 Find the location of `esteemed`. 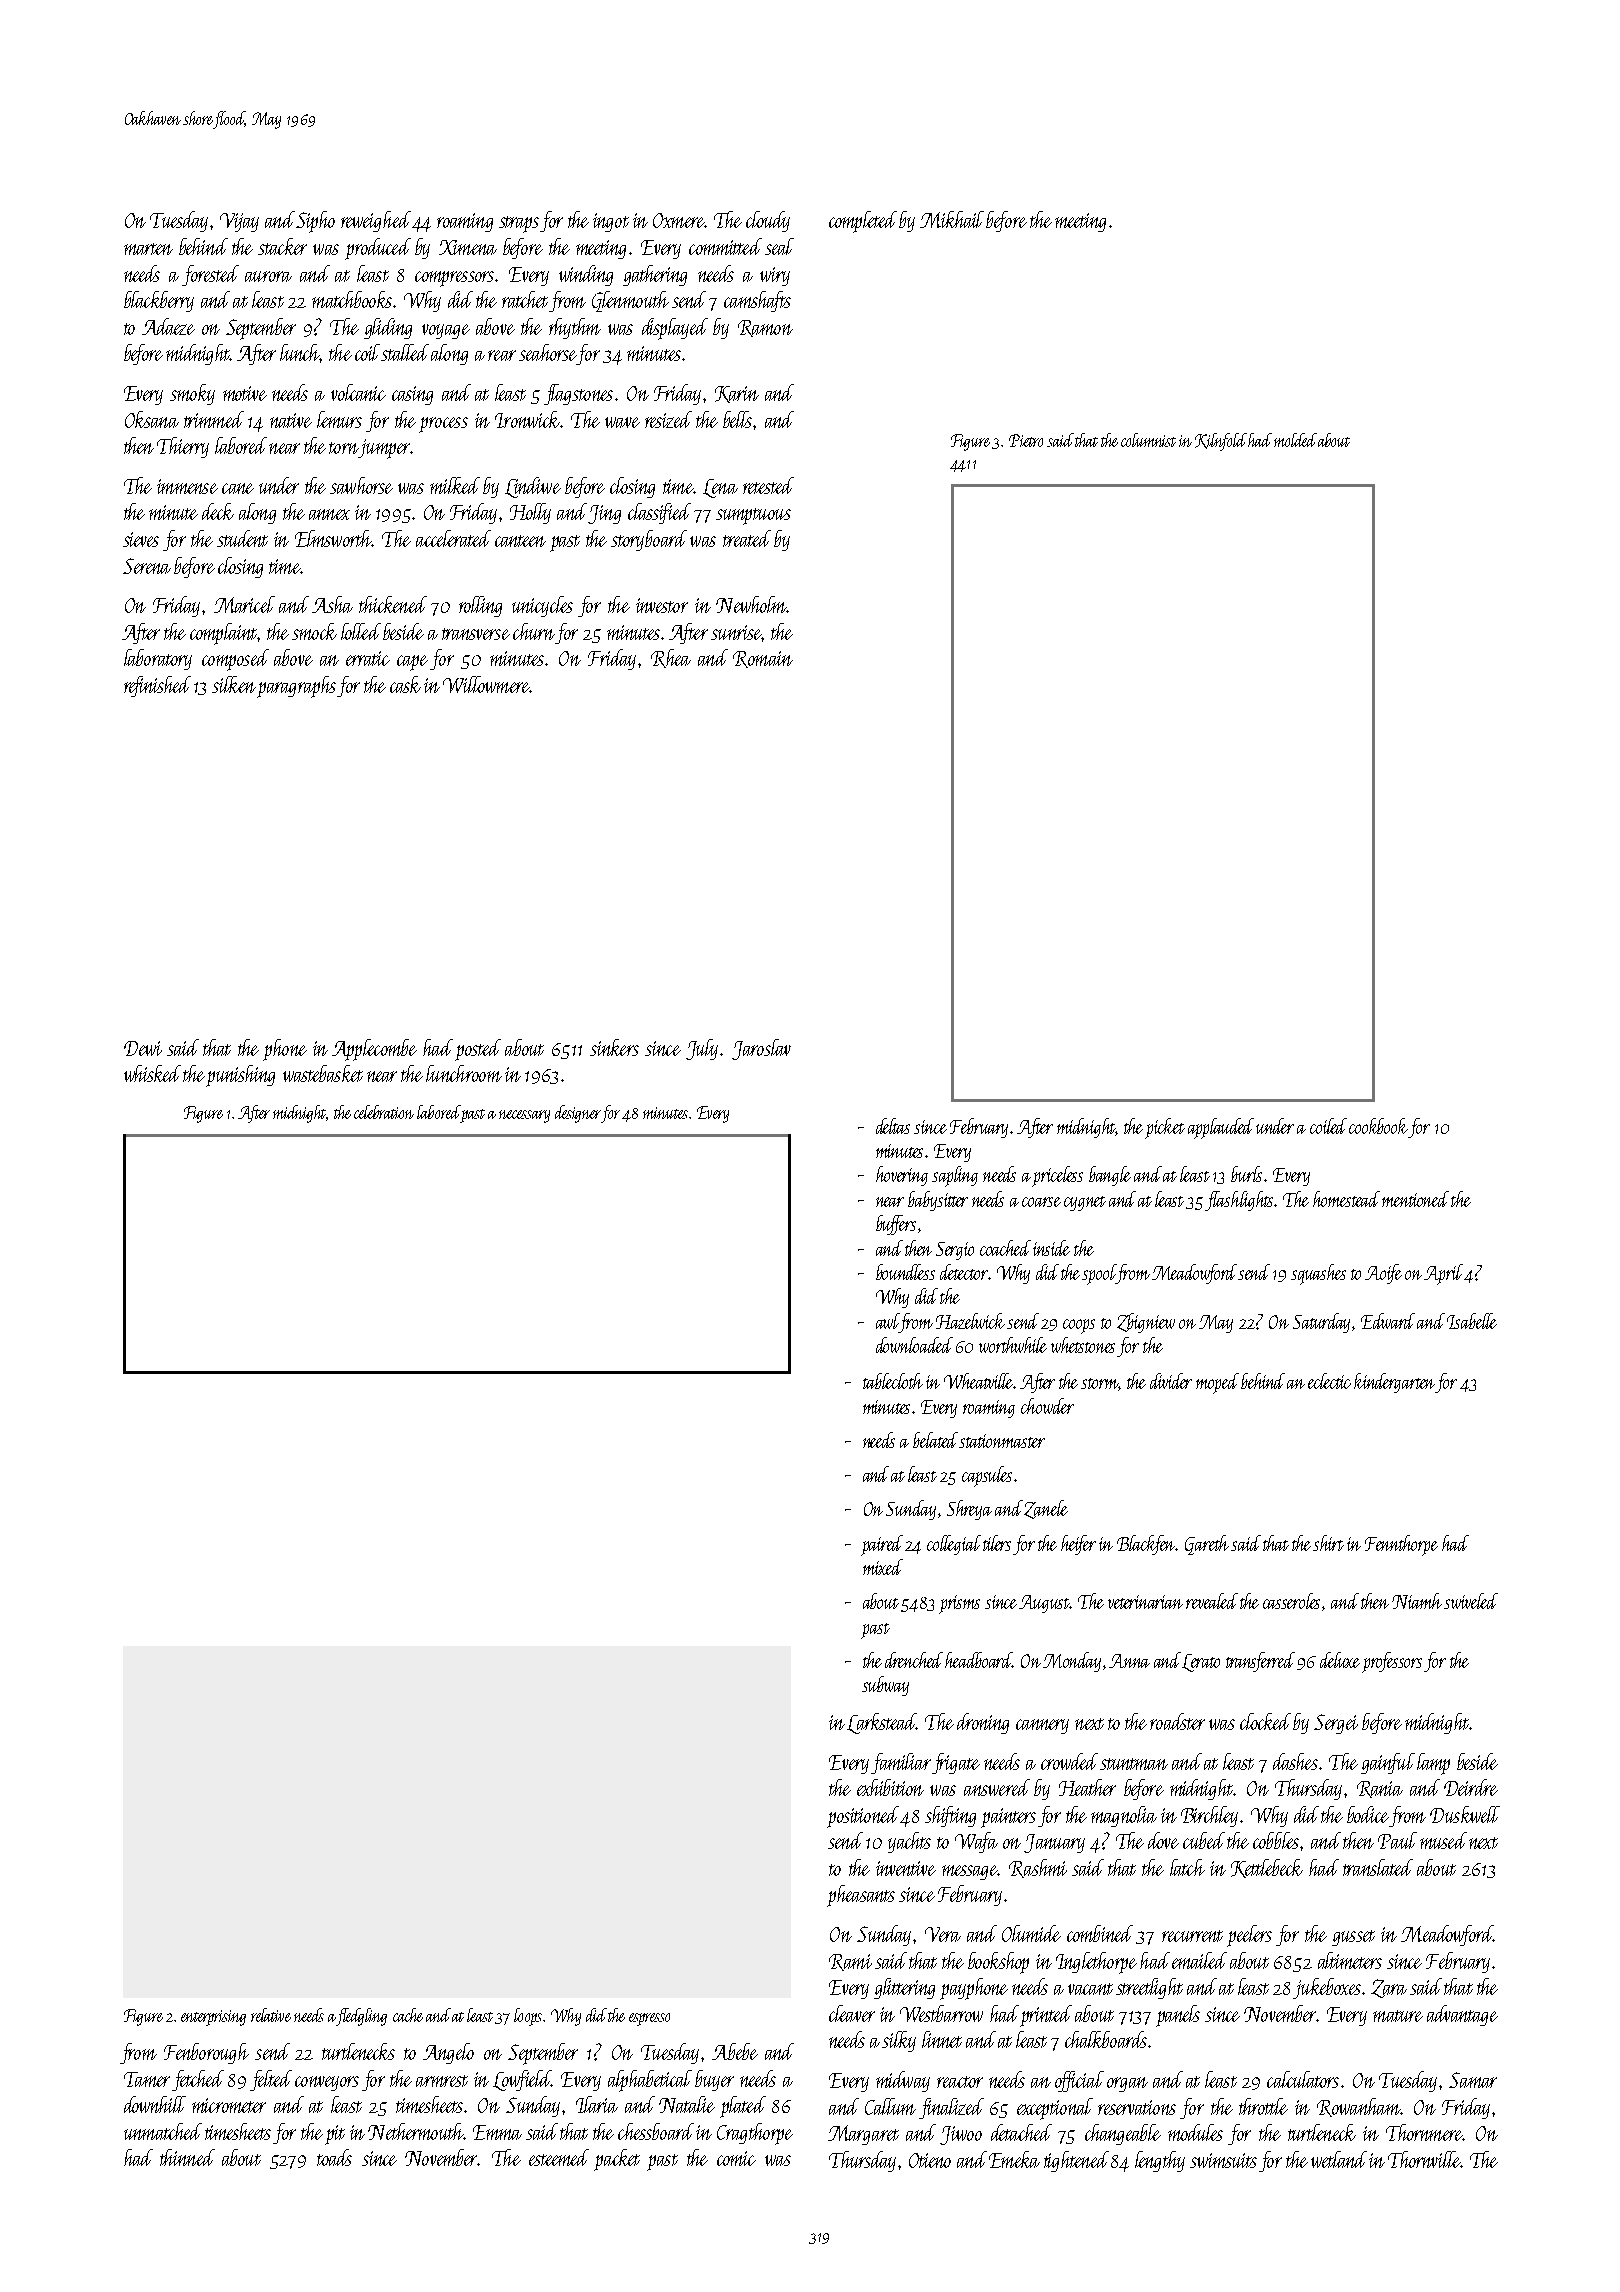

esteemed is located at coordinates (559, 2157).
